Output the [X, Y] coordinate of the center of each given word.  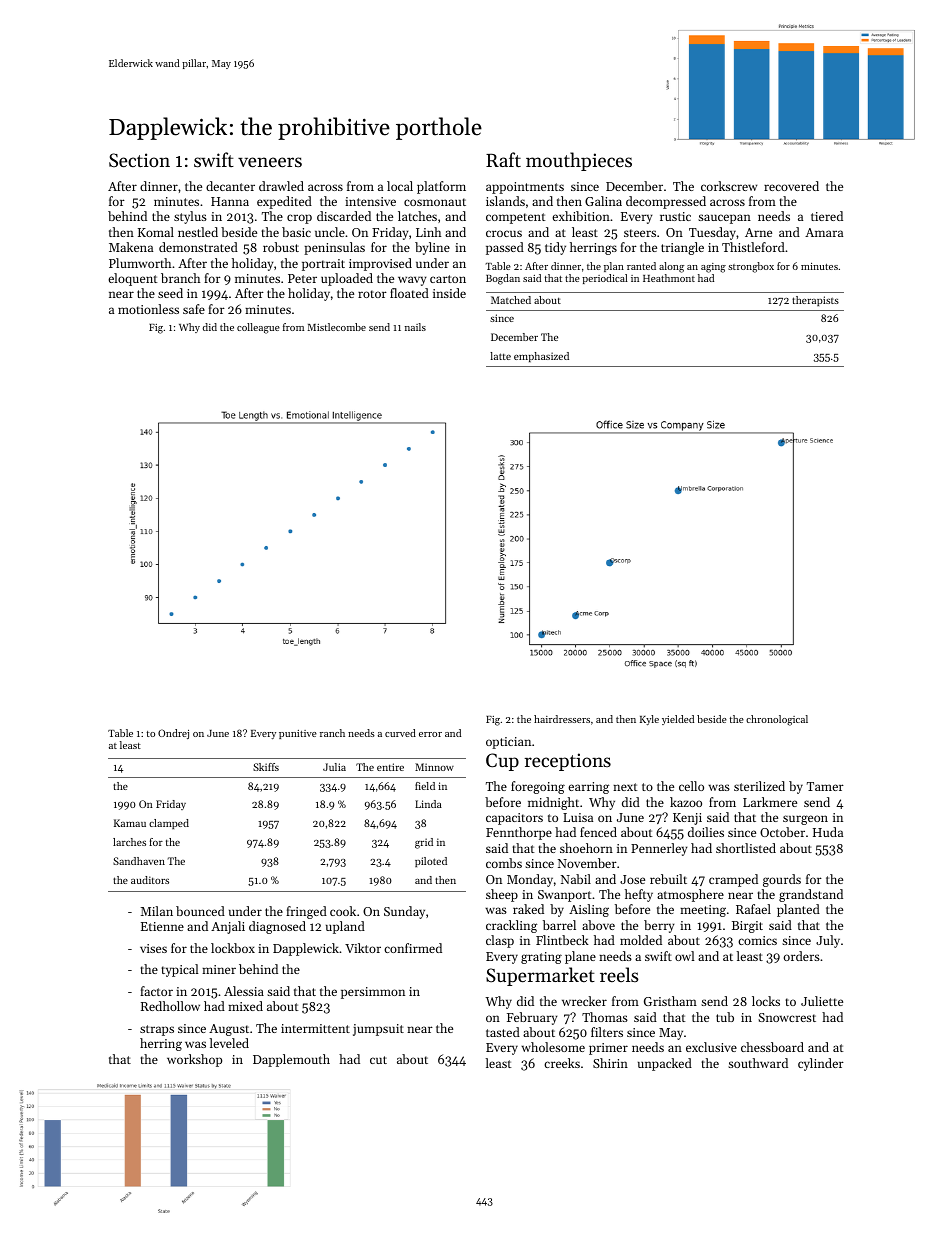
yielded [678, 720]
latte [500, 356]
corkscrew [729, 186]
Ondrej [173, 734]
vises [153, 948]
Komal [156, 232]
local [400, 186]
